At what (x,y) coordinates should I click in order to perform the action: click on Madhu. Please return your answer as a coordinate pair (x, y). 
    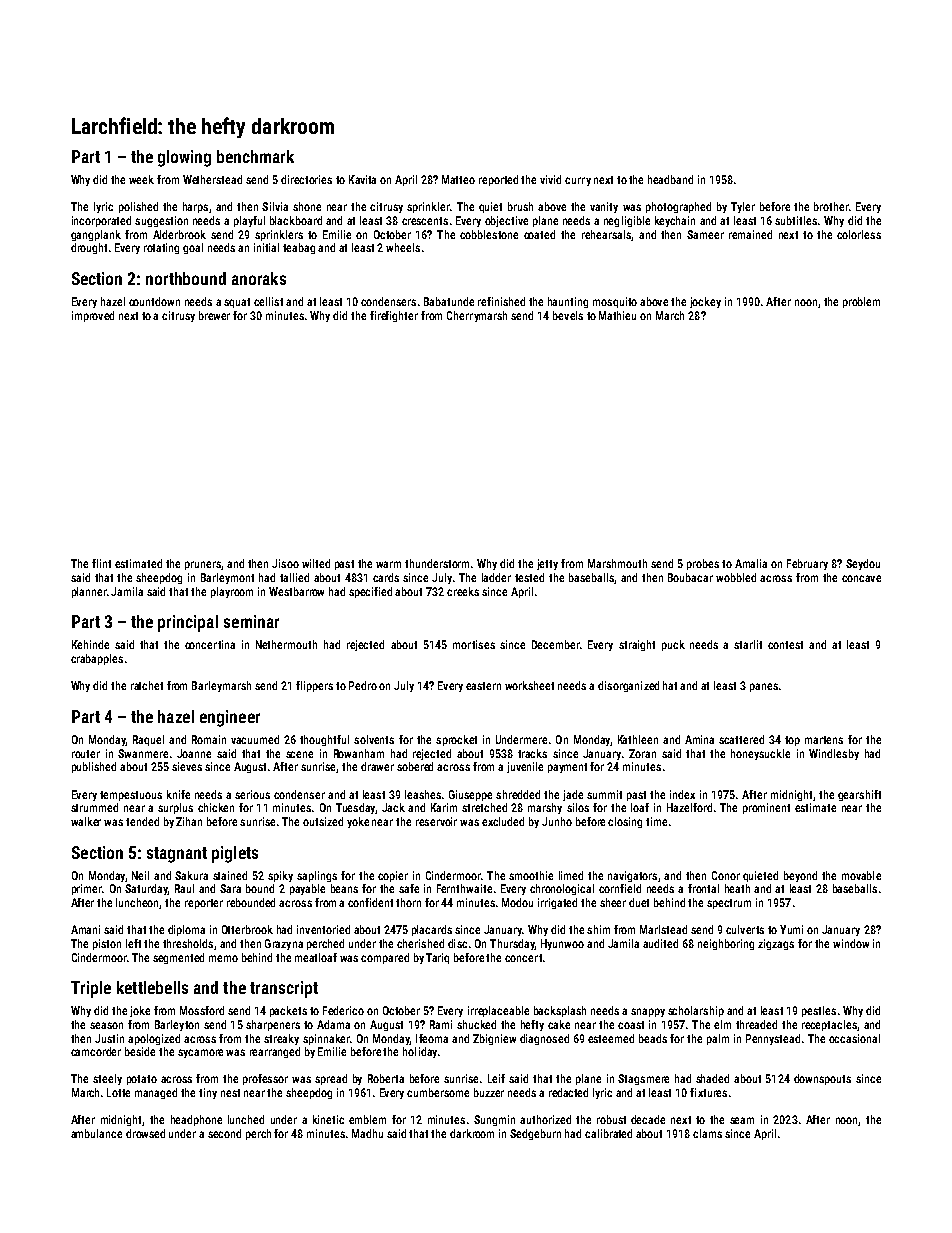
    Looking at the image, I should click on (367, 1133).
